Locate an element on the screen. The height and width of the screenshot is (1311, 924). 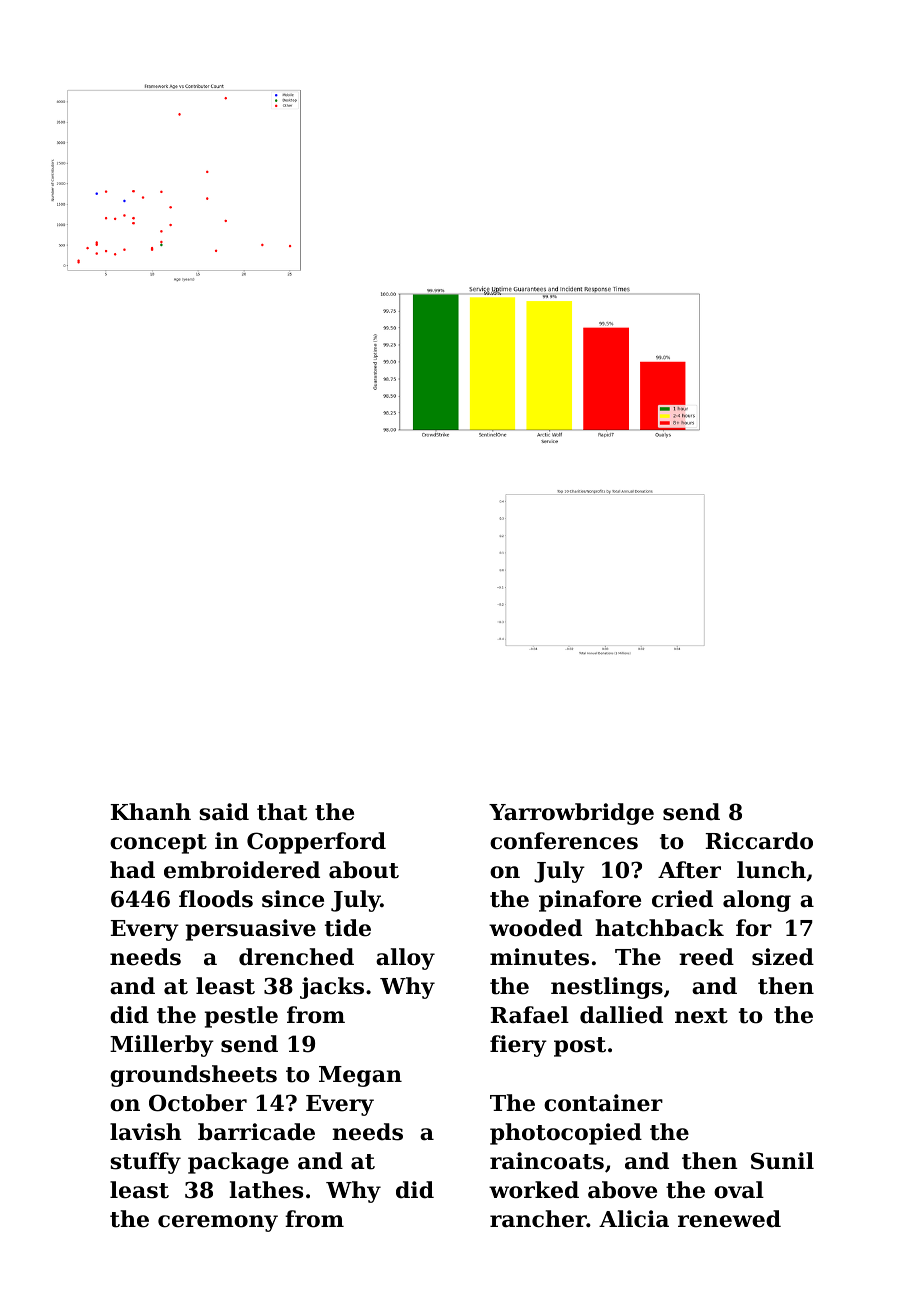
Copperford is located at coordinates (316, 843).
